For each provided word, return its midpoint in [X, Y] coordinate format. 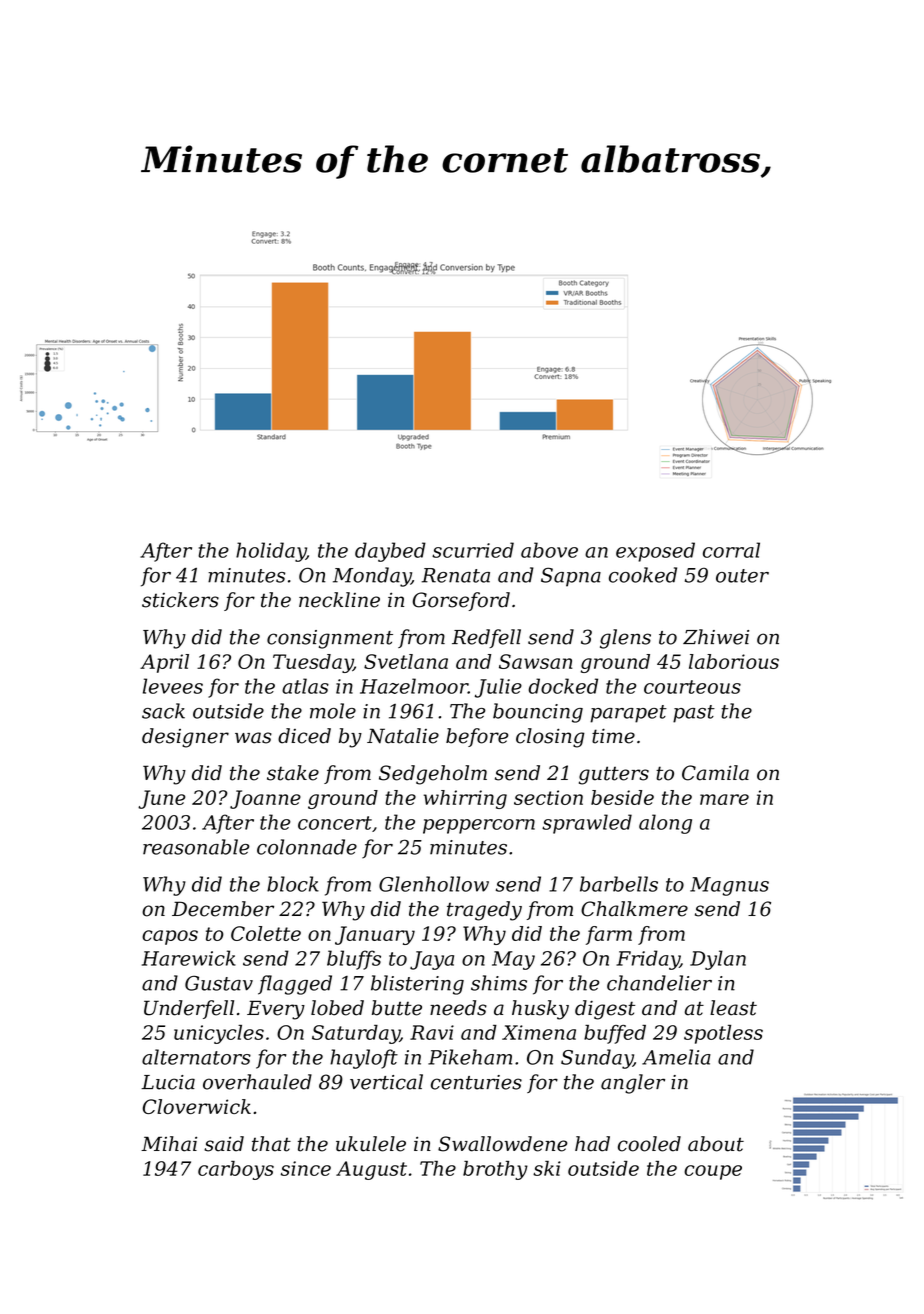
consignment [330, 639]
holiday [271, 552]
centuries [476, 1082]
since [306, 1168]
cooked [643, 575]
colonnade [307, 847]
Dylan [718, 960]
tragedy [484, 911]
